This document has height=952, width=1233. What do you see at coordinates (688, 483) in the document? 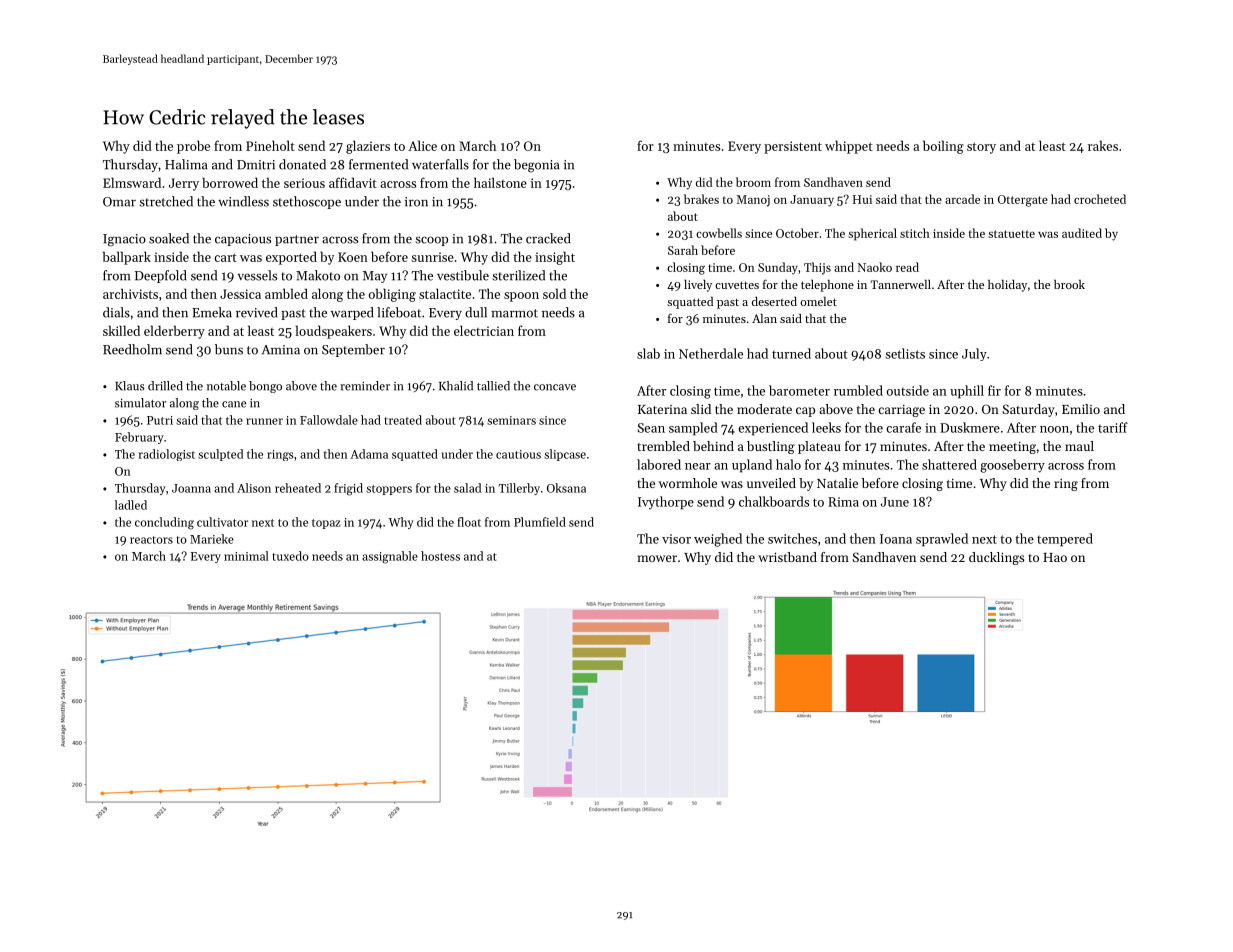
I see `wormhole` at bounding box center [688, 483].
